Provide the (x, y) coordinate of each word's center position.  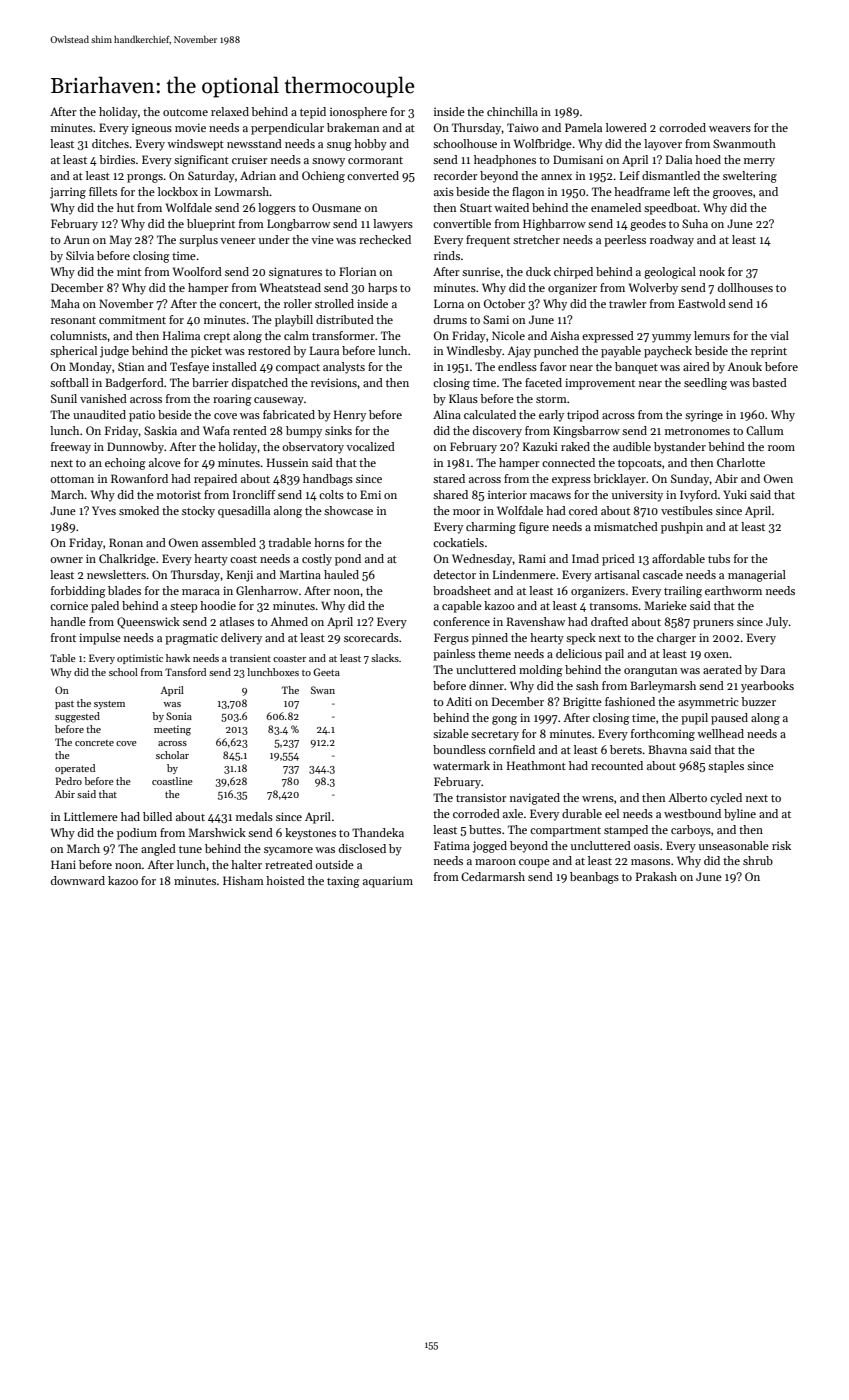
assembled (229, 542)
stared (449, 478)
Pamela (583, 127)
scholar (172, 755)
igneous (152, 129)
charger (676, 639)
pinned (490, 639)
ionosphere (358, 113)
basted (769, 382)
